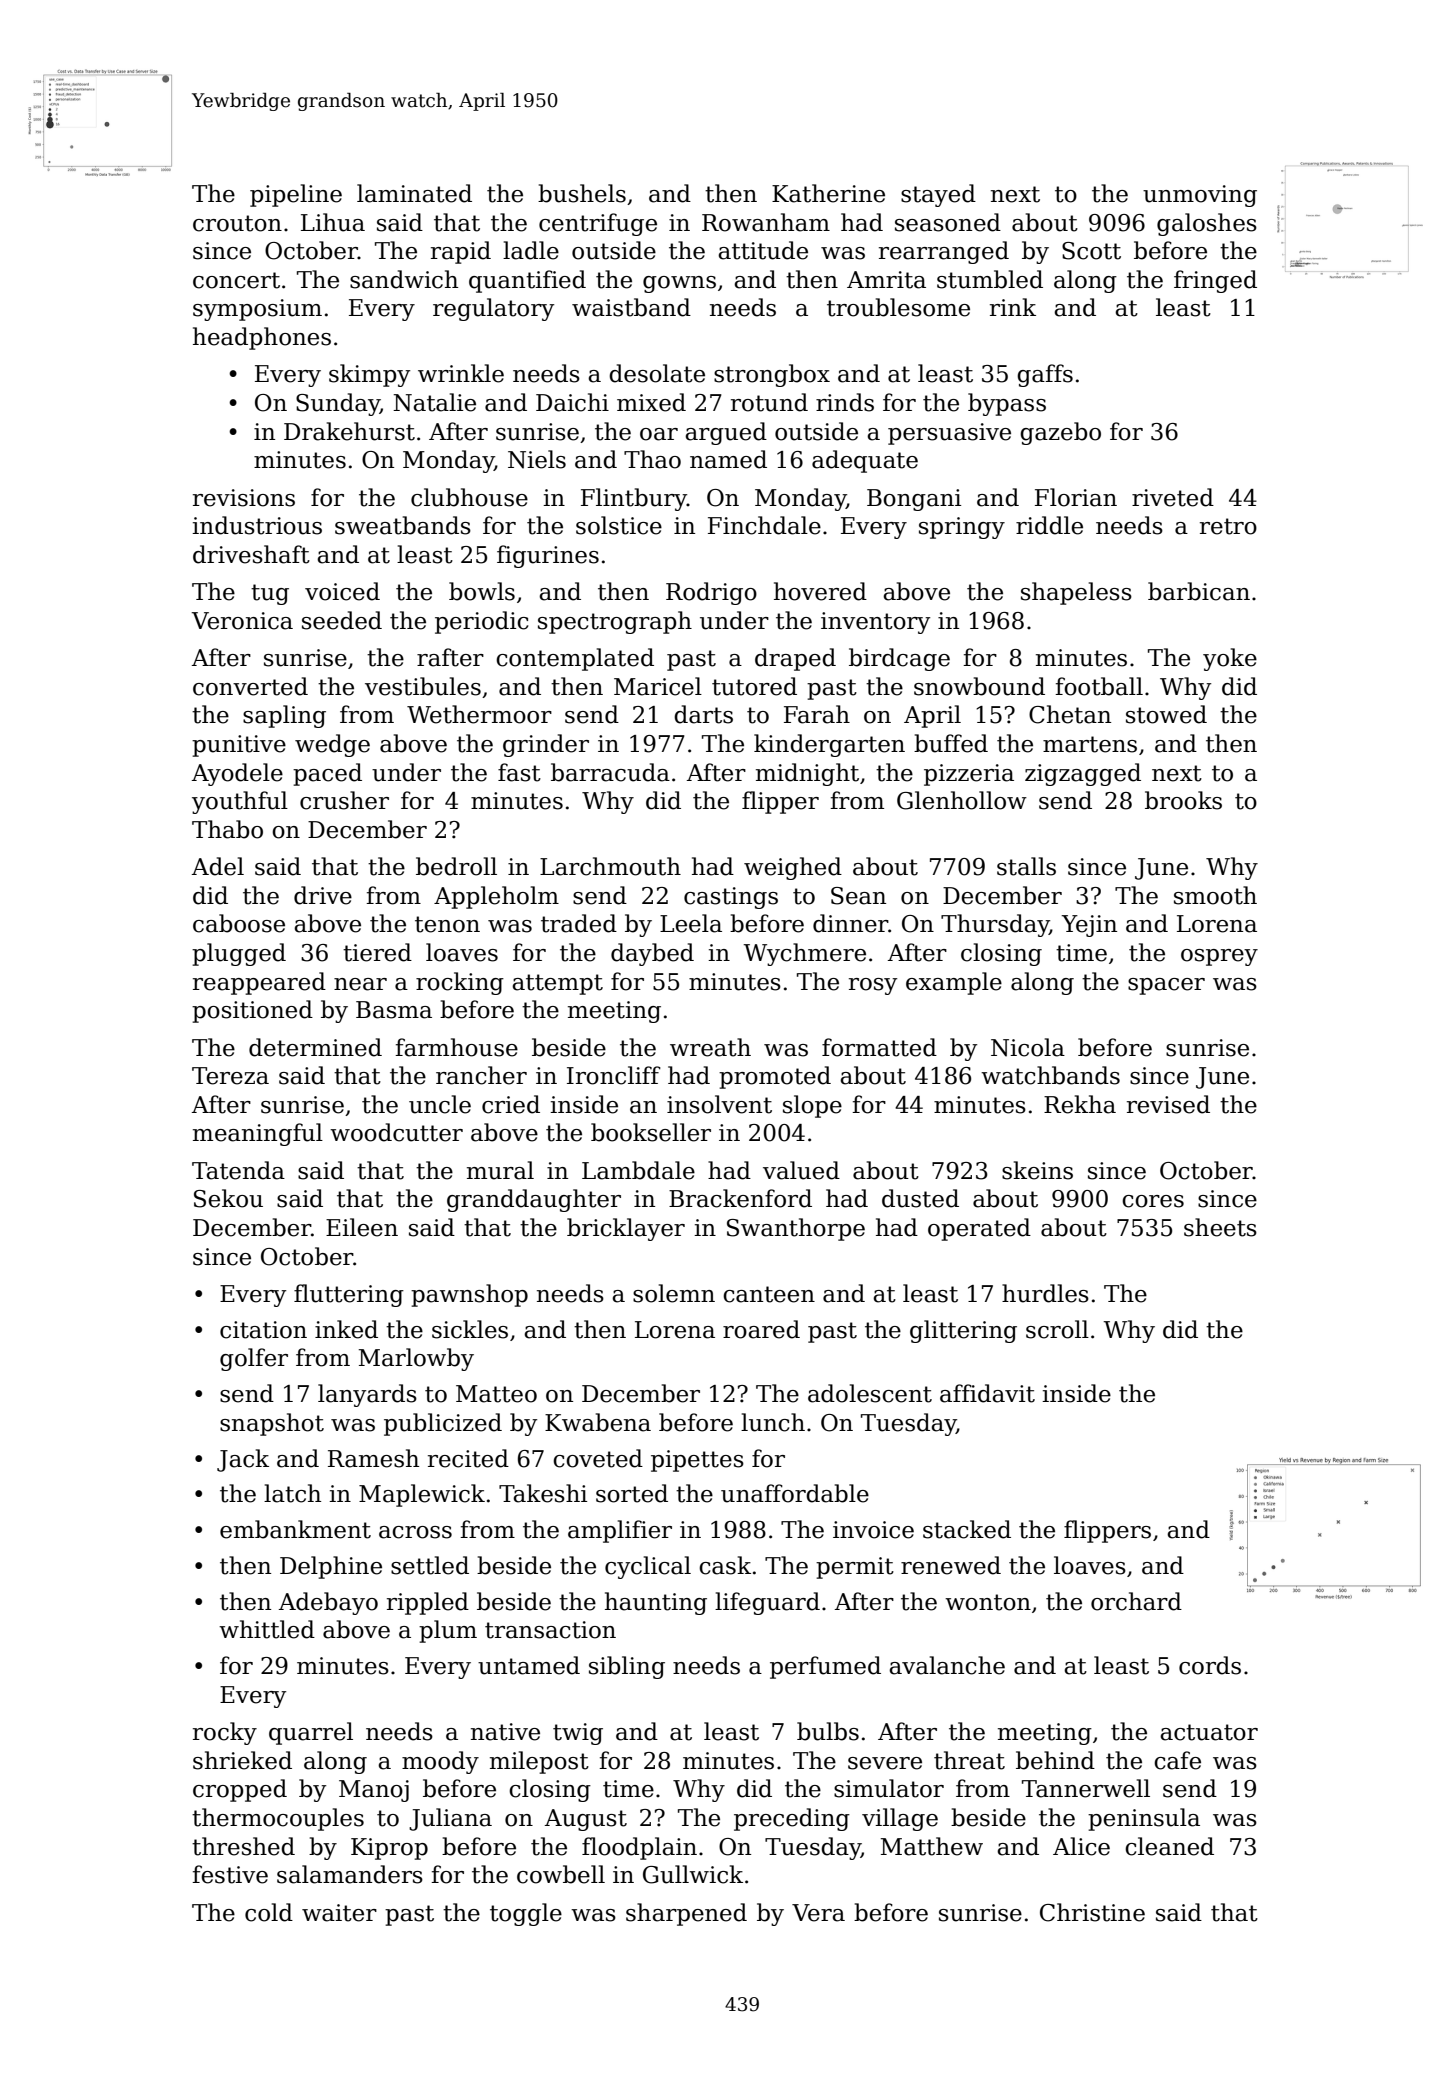 The height and width of the screenshot is (2100, 1450). Describe the element at coordinates (252, 1011) in the screenshot. I see `positioned` at that location.
